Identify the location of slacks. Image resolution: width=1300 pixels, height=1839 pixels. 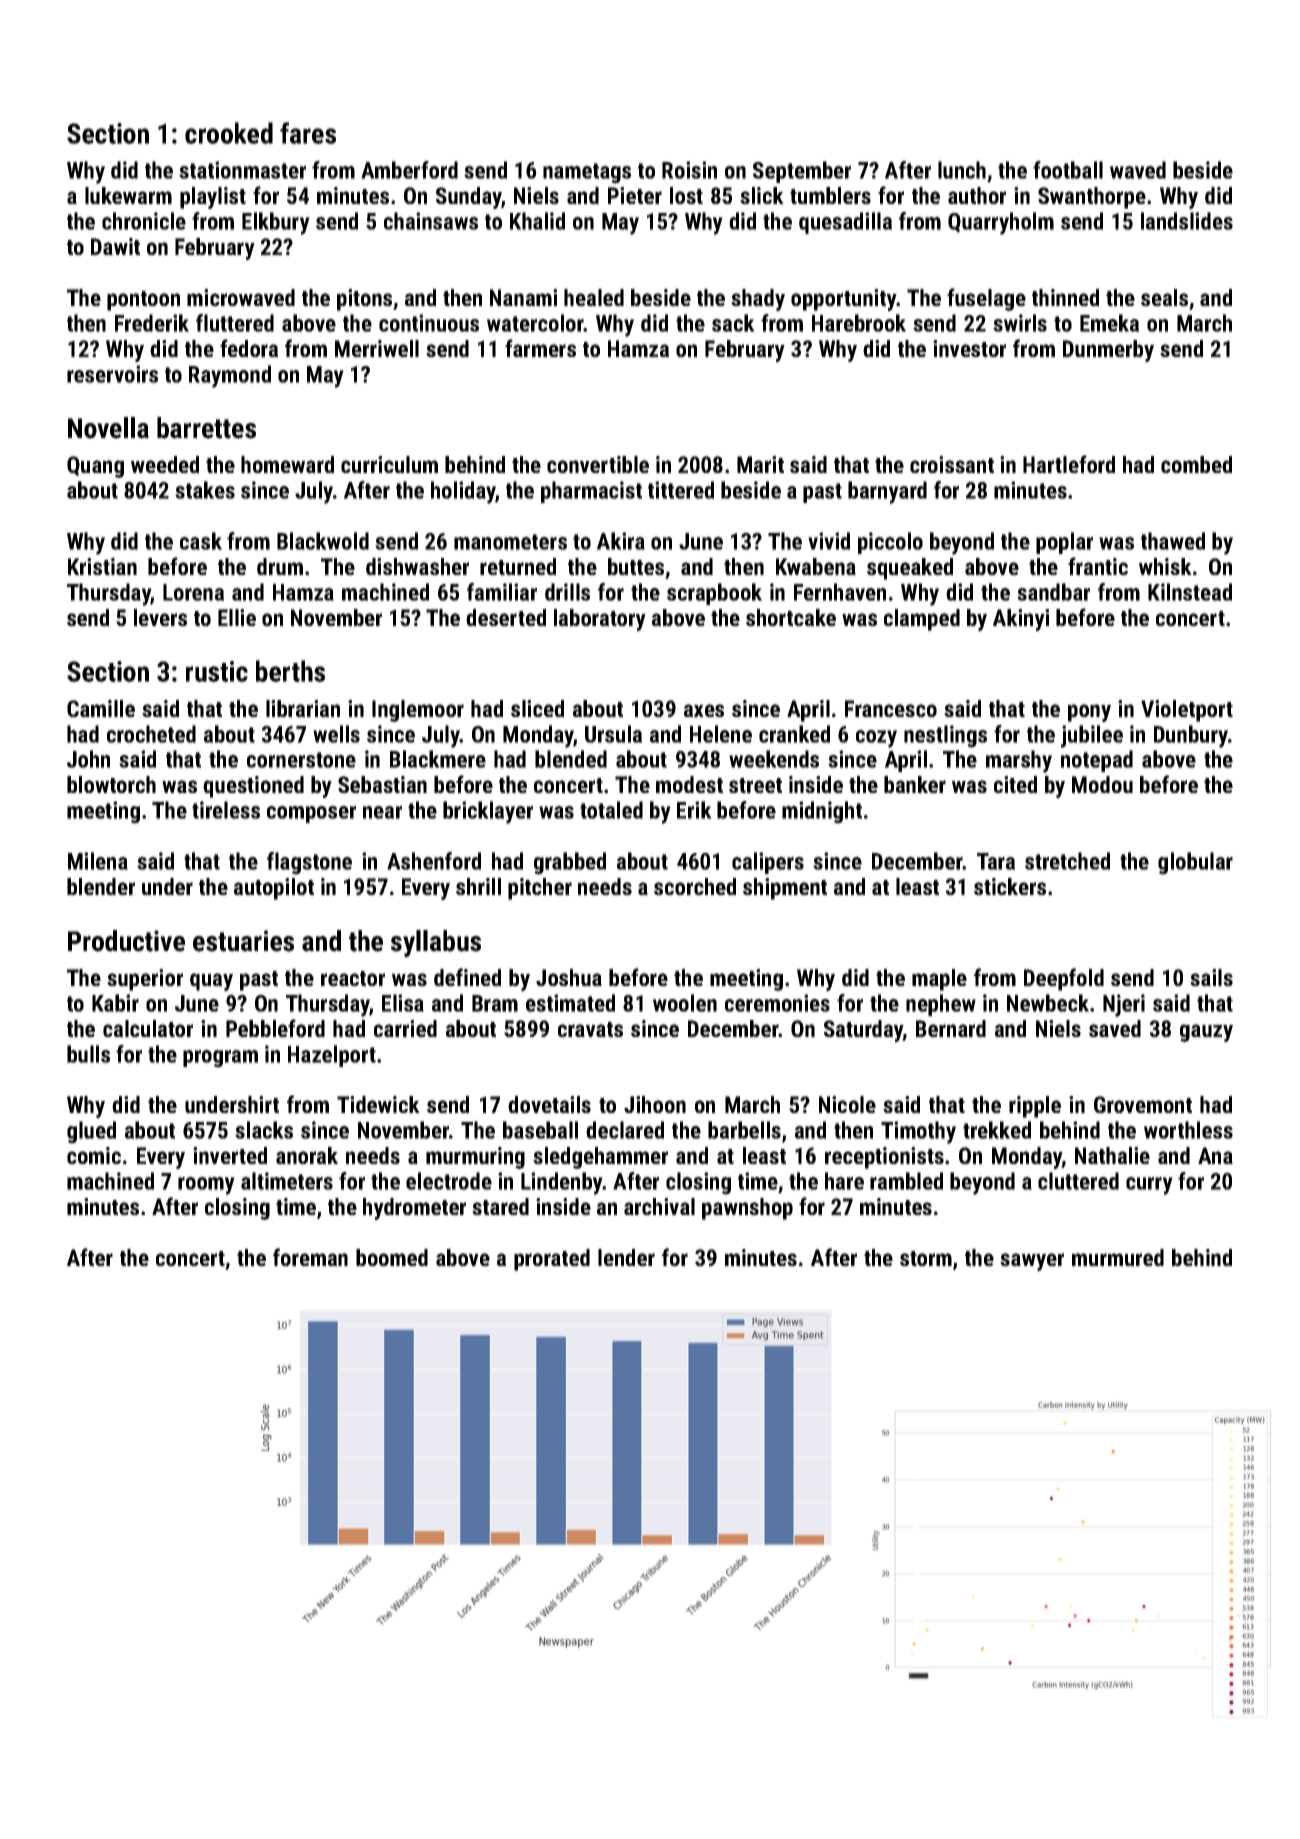
(264, 1130).
